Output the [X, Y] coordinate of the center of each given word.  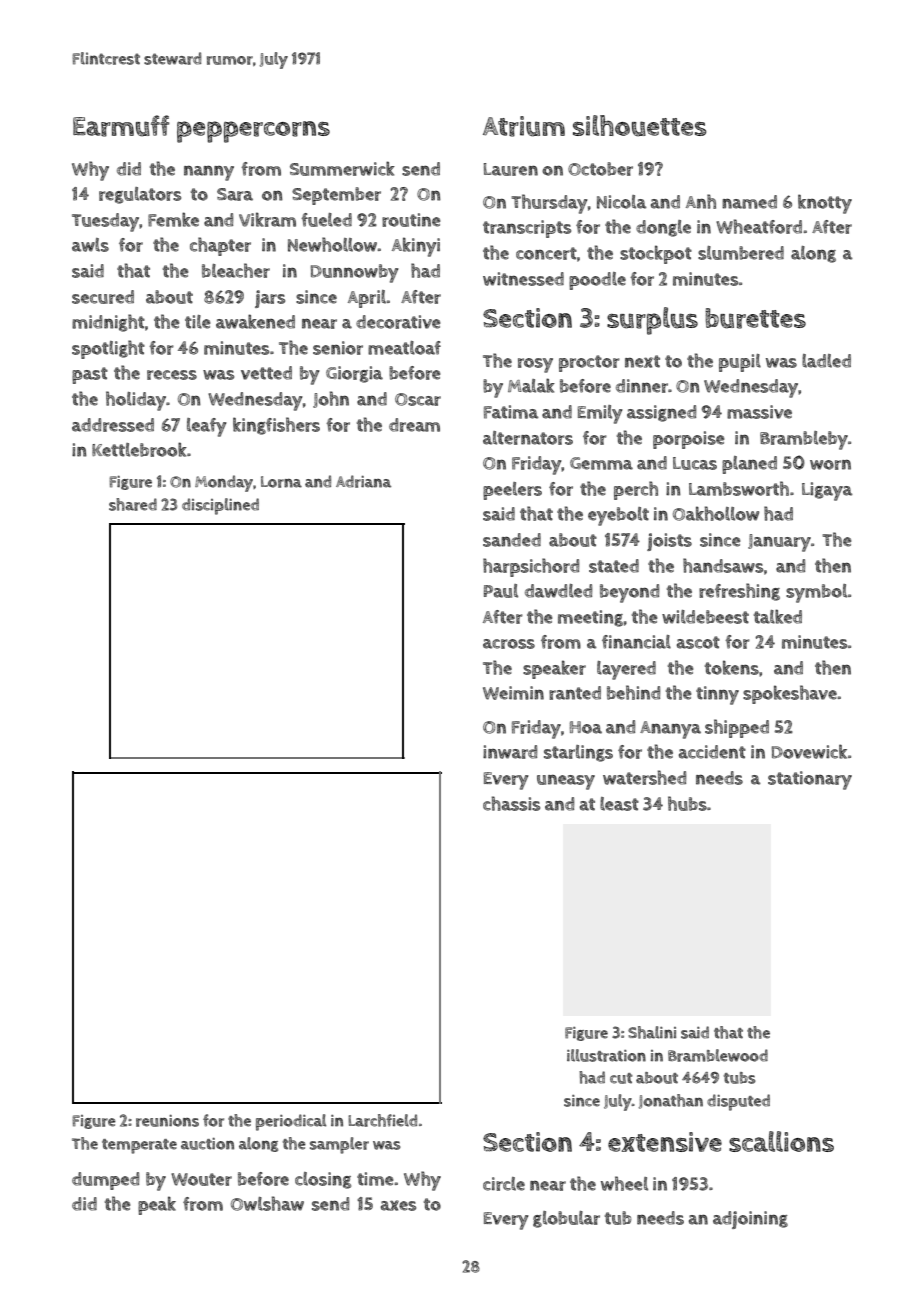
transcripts [527, 229]
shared [133, 504]
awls [90, 245]
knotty [825, 204]
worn [830, 465]
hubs [687, 803]
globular [566, 1219]
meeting [590, 618]
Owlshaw [267, 1203]
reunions [167, 1121]
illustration [606, 1055]
